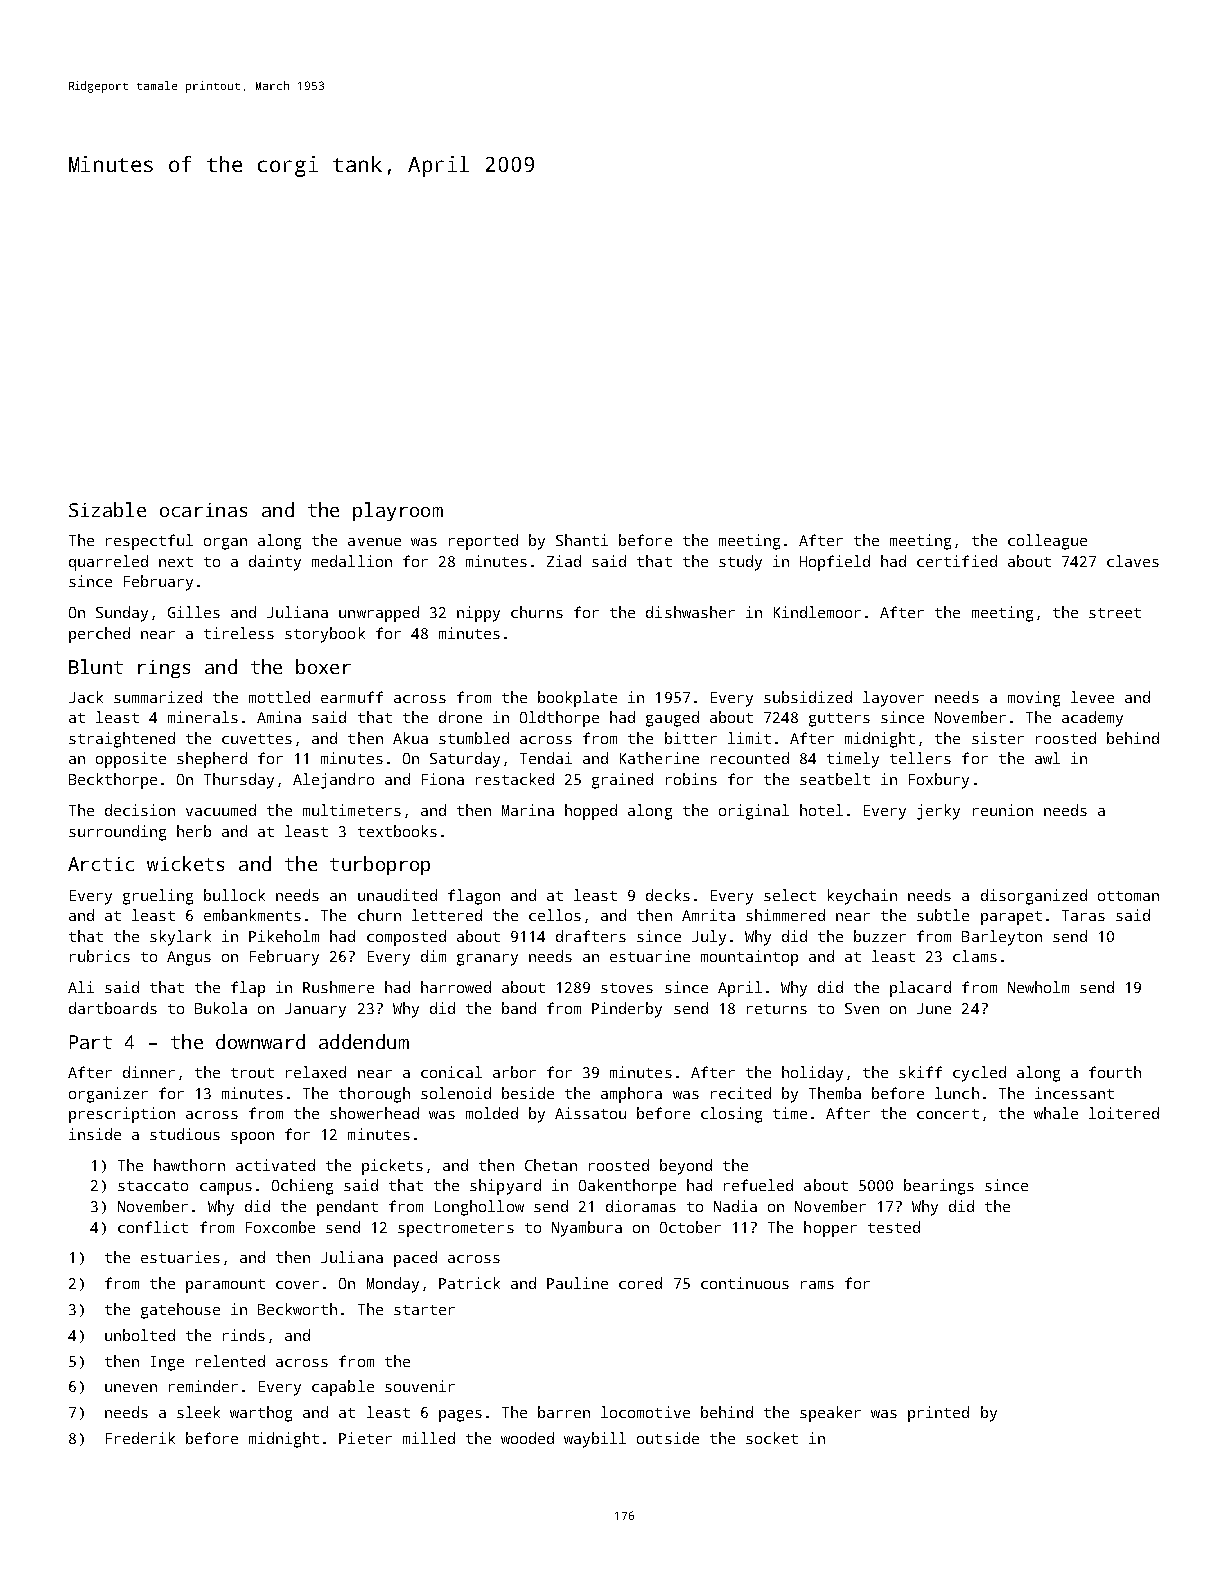  What do you see at coordinates (149, 1072) in the screenshot?
I see `dinner` at bounding box center [149, 1072].
